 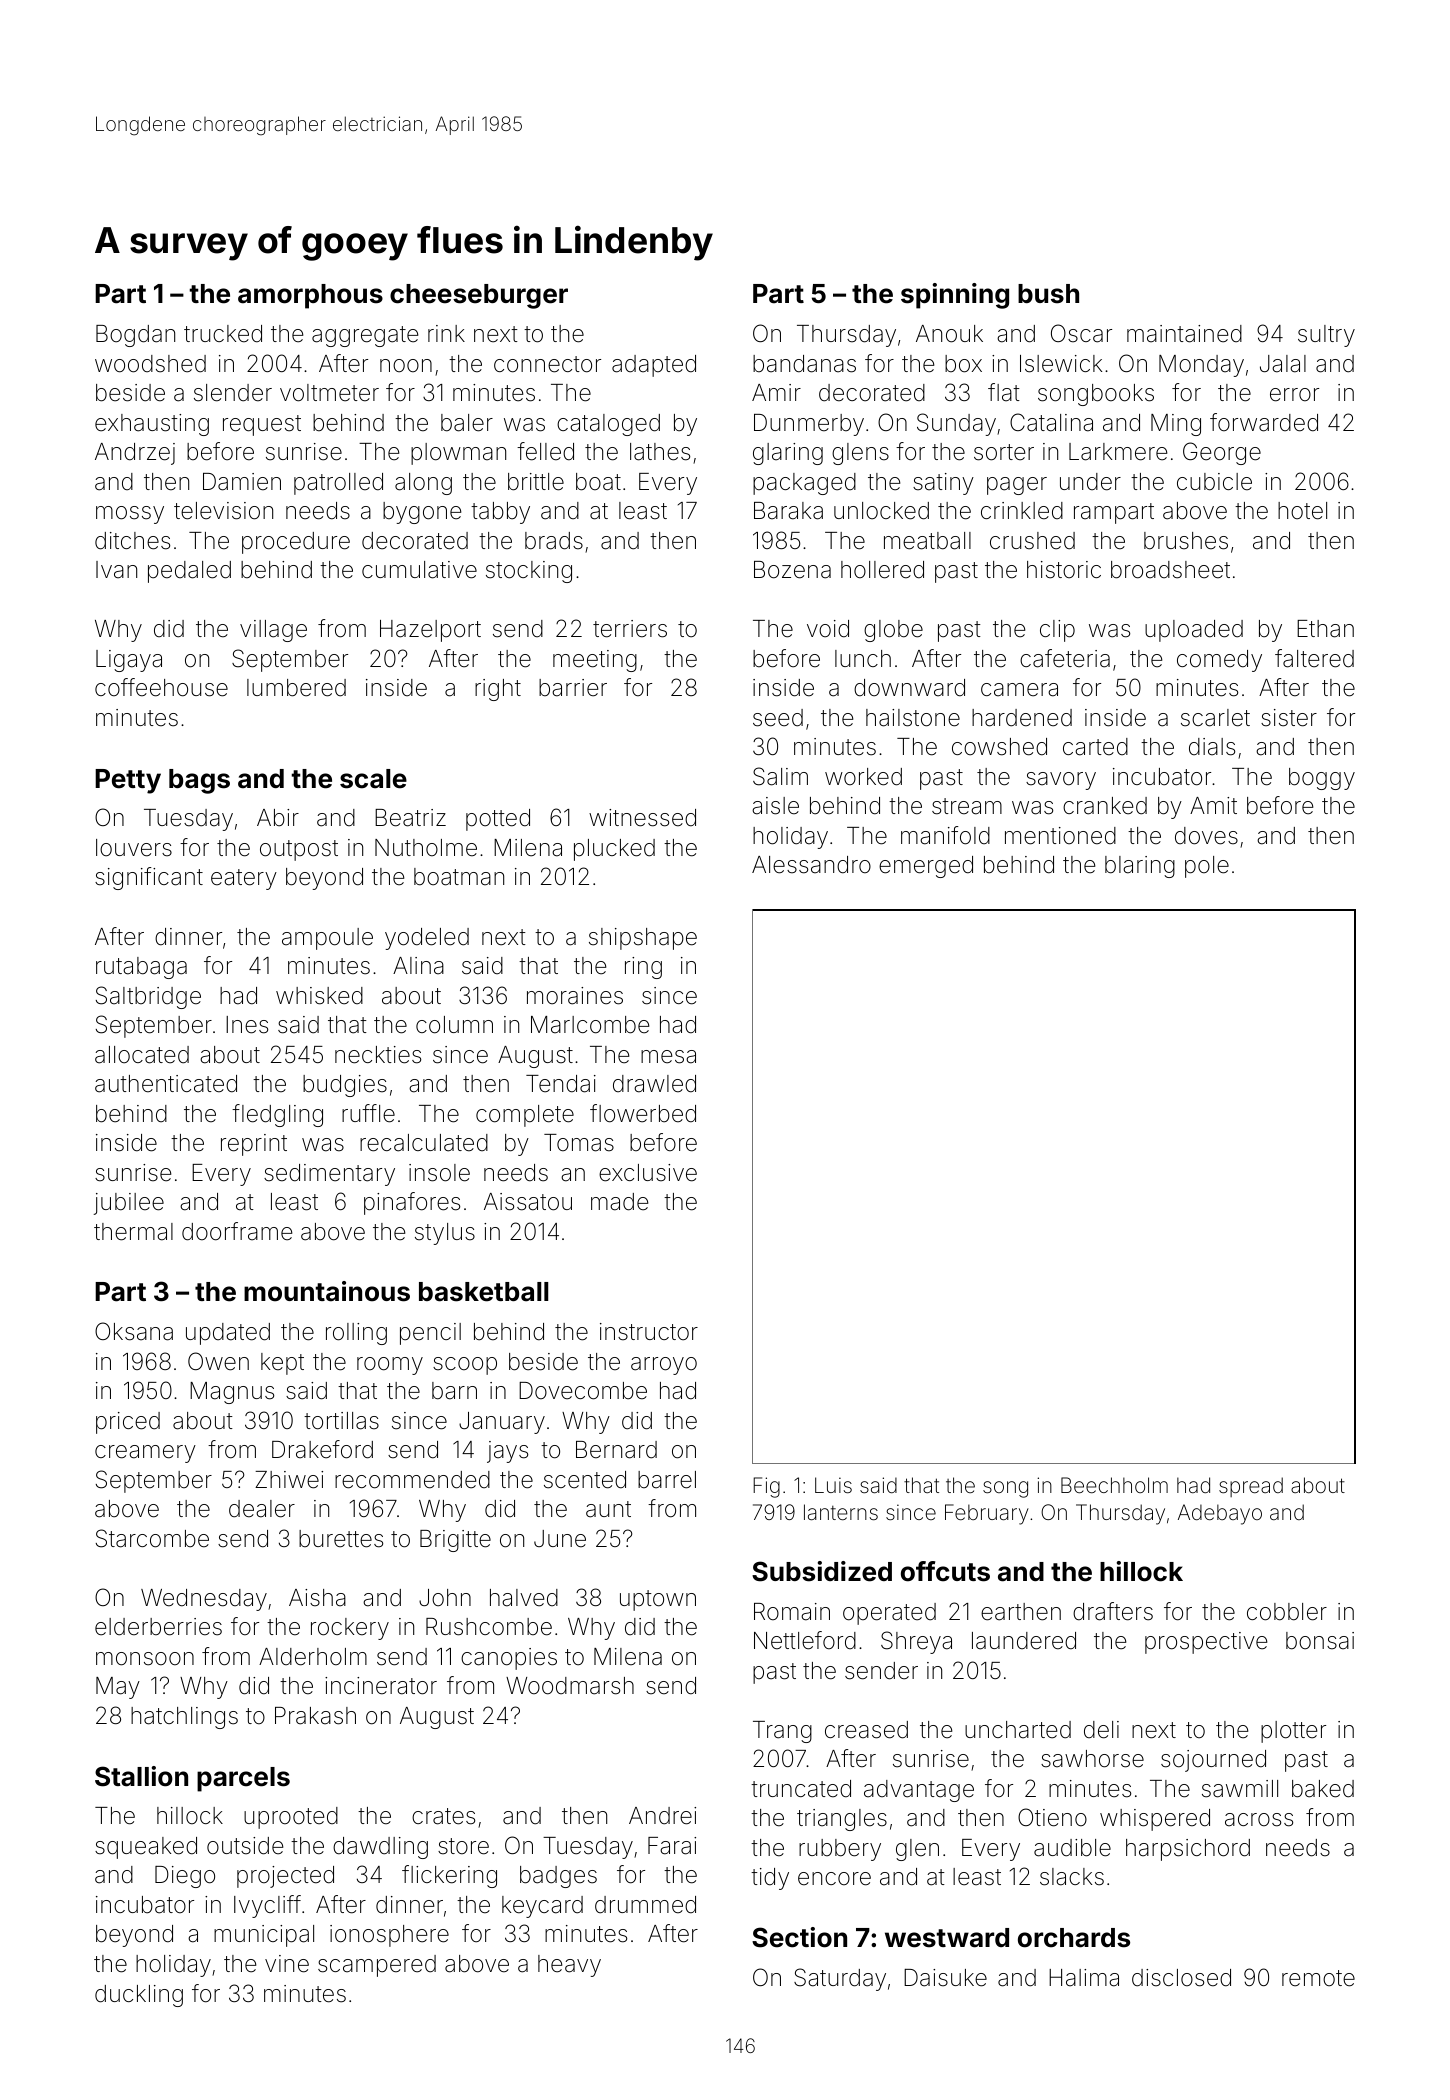 What do you see at coordinates (583, 1391) in the screenshot?
I see `Dovecombe` at bounding box center [583, 1391].
